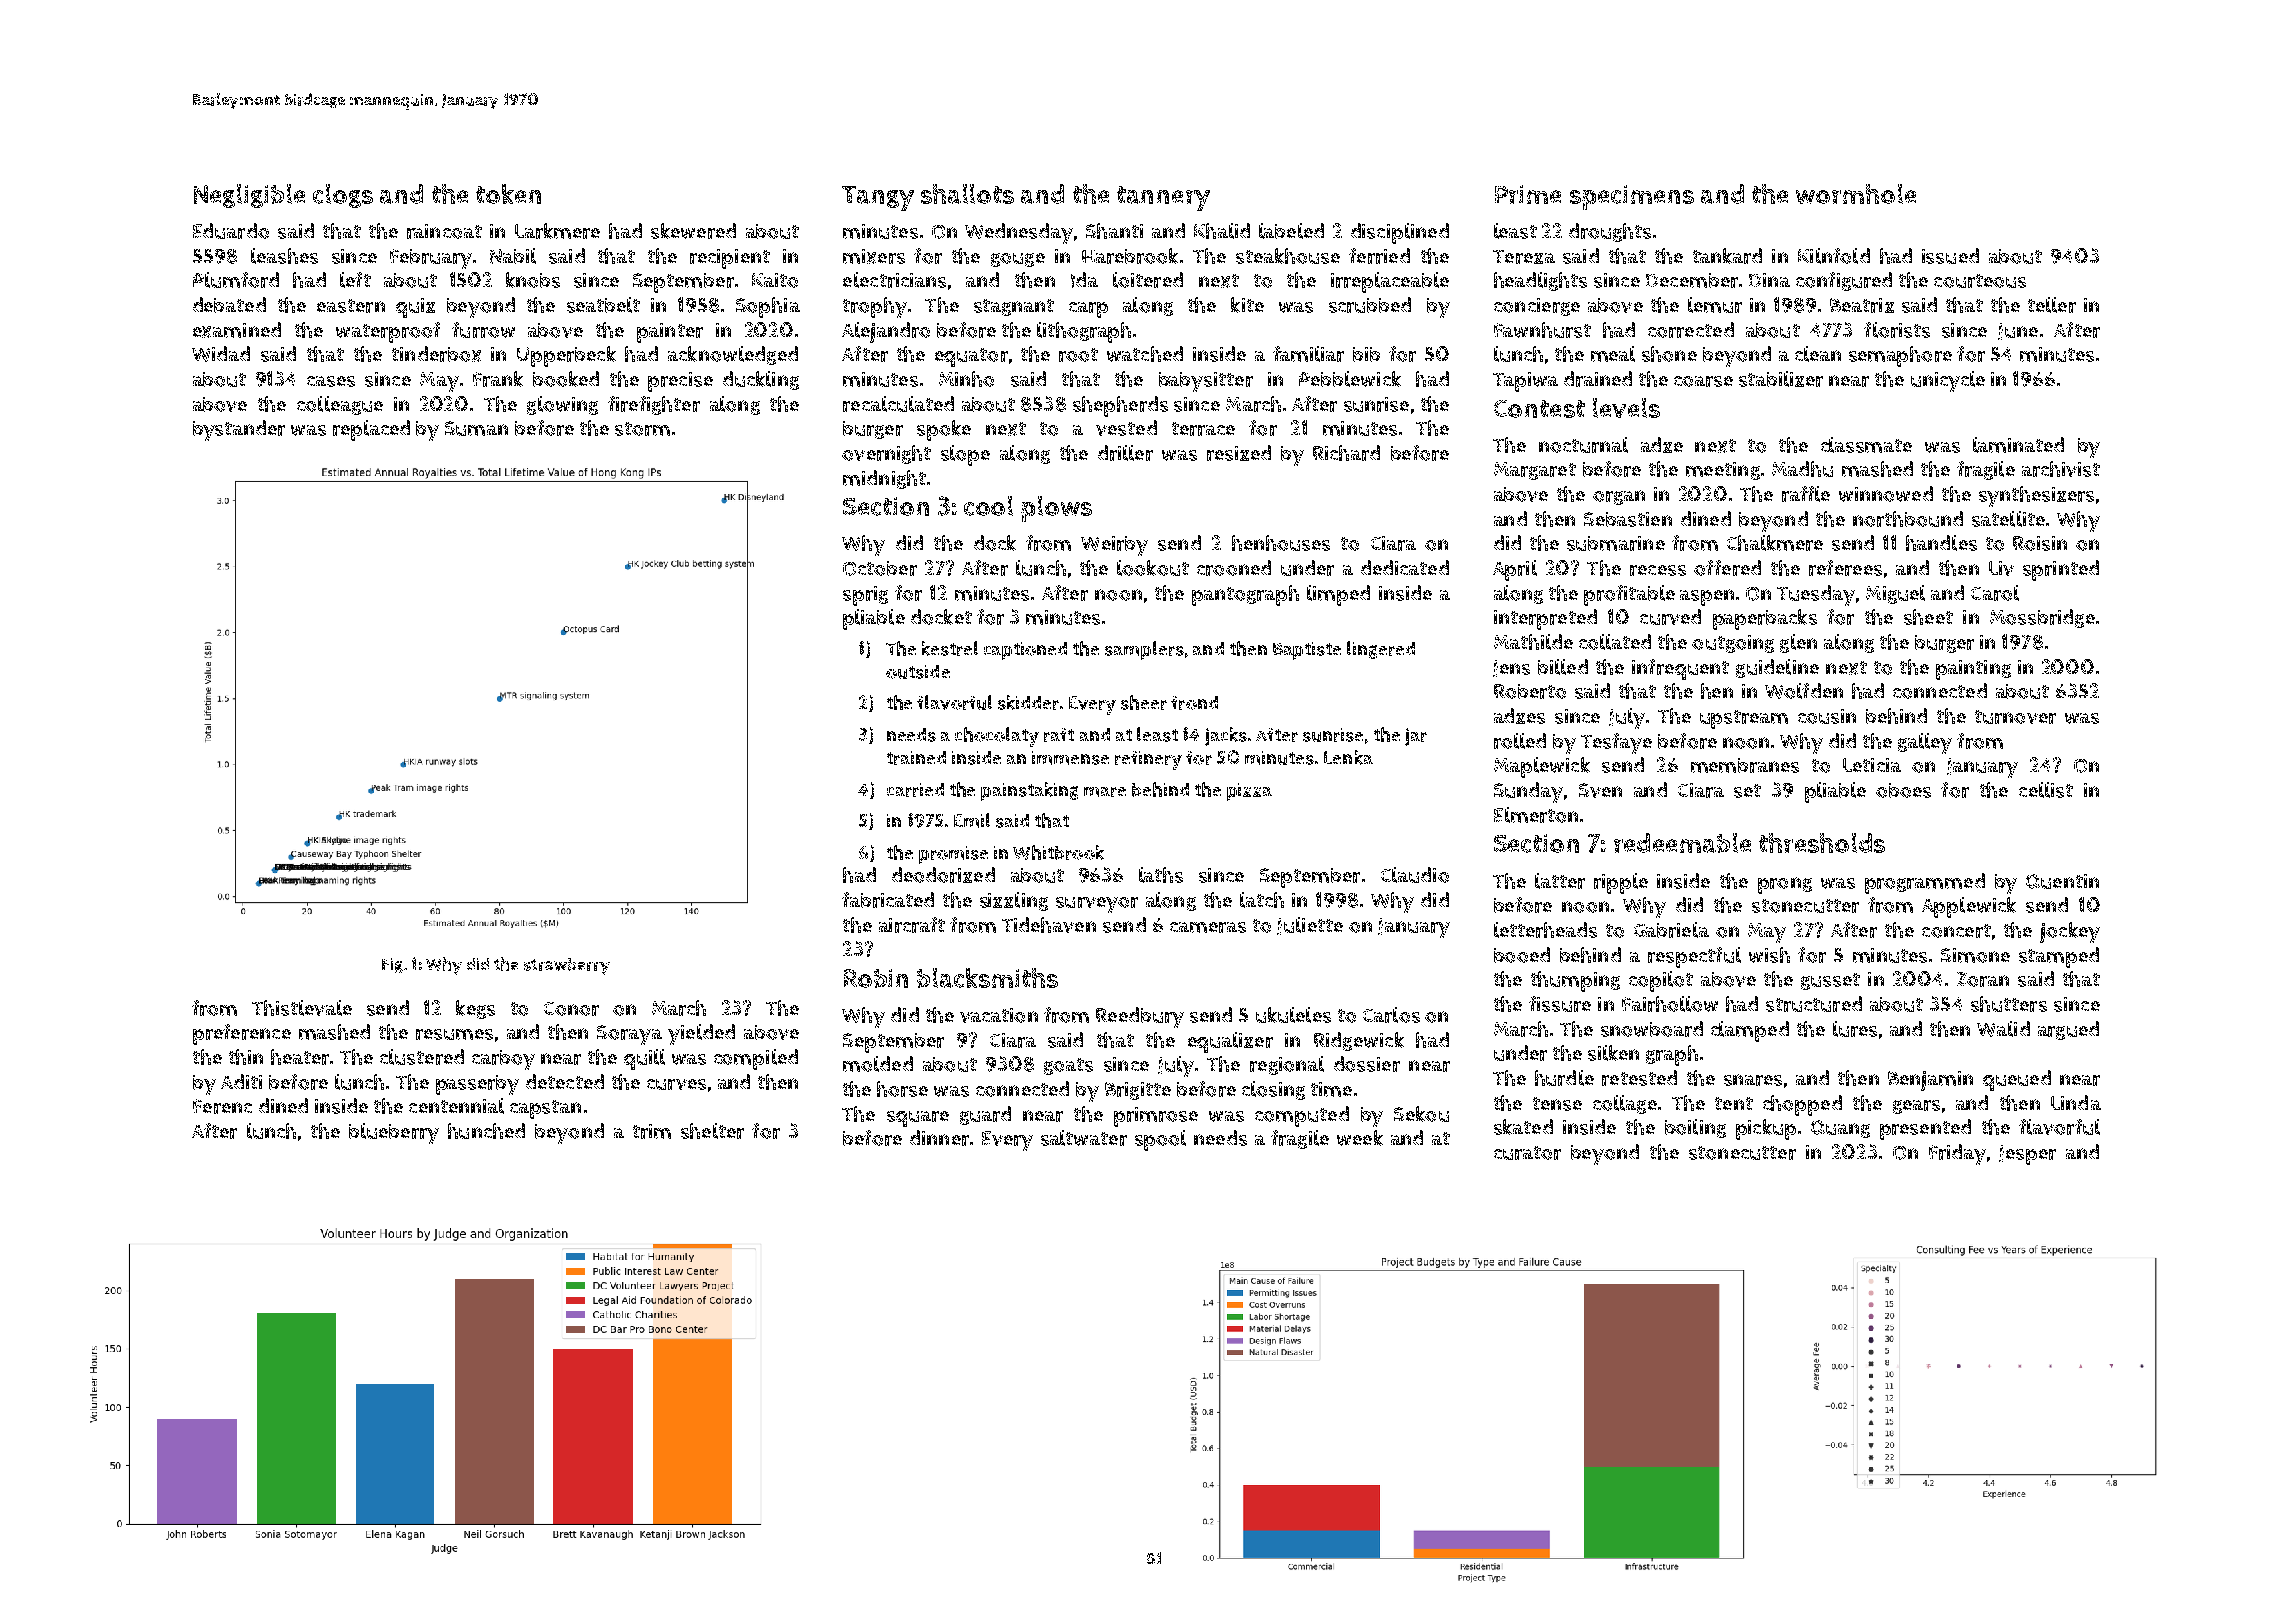 Image resolution: width=2292 pixels, height=1620 pixels. I want to click on token, so click(508, 194).
